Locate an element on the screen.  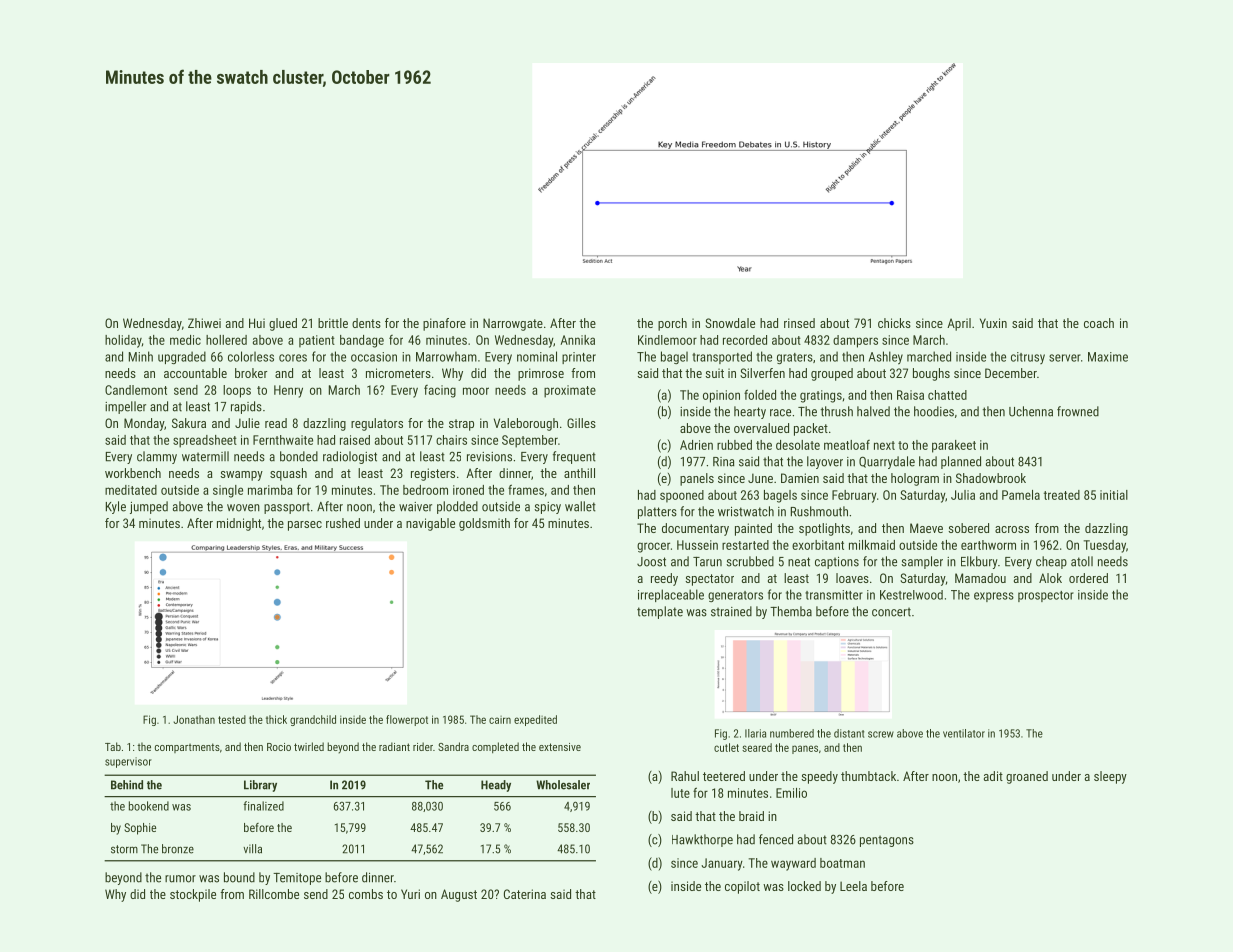
villa is located at coordinates (252, 849).
